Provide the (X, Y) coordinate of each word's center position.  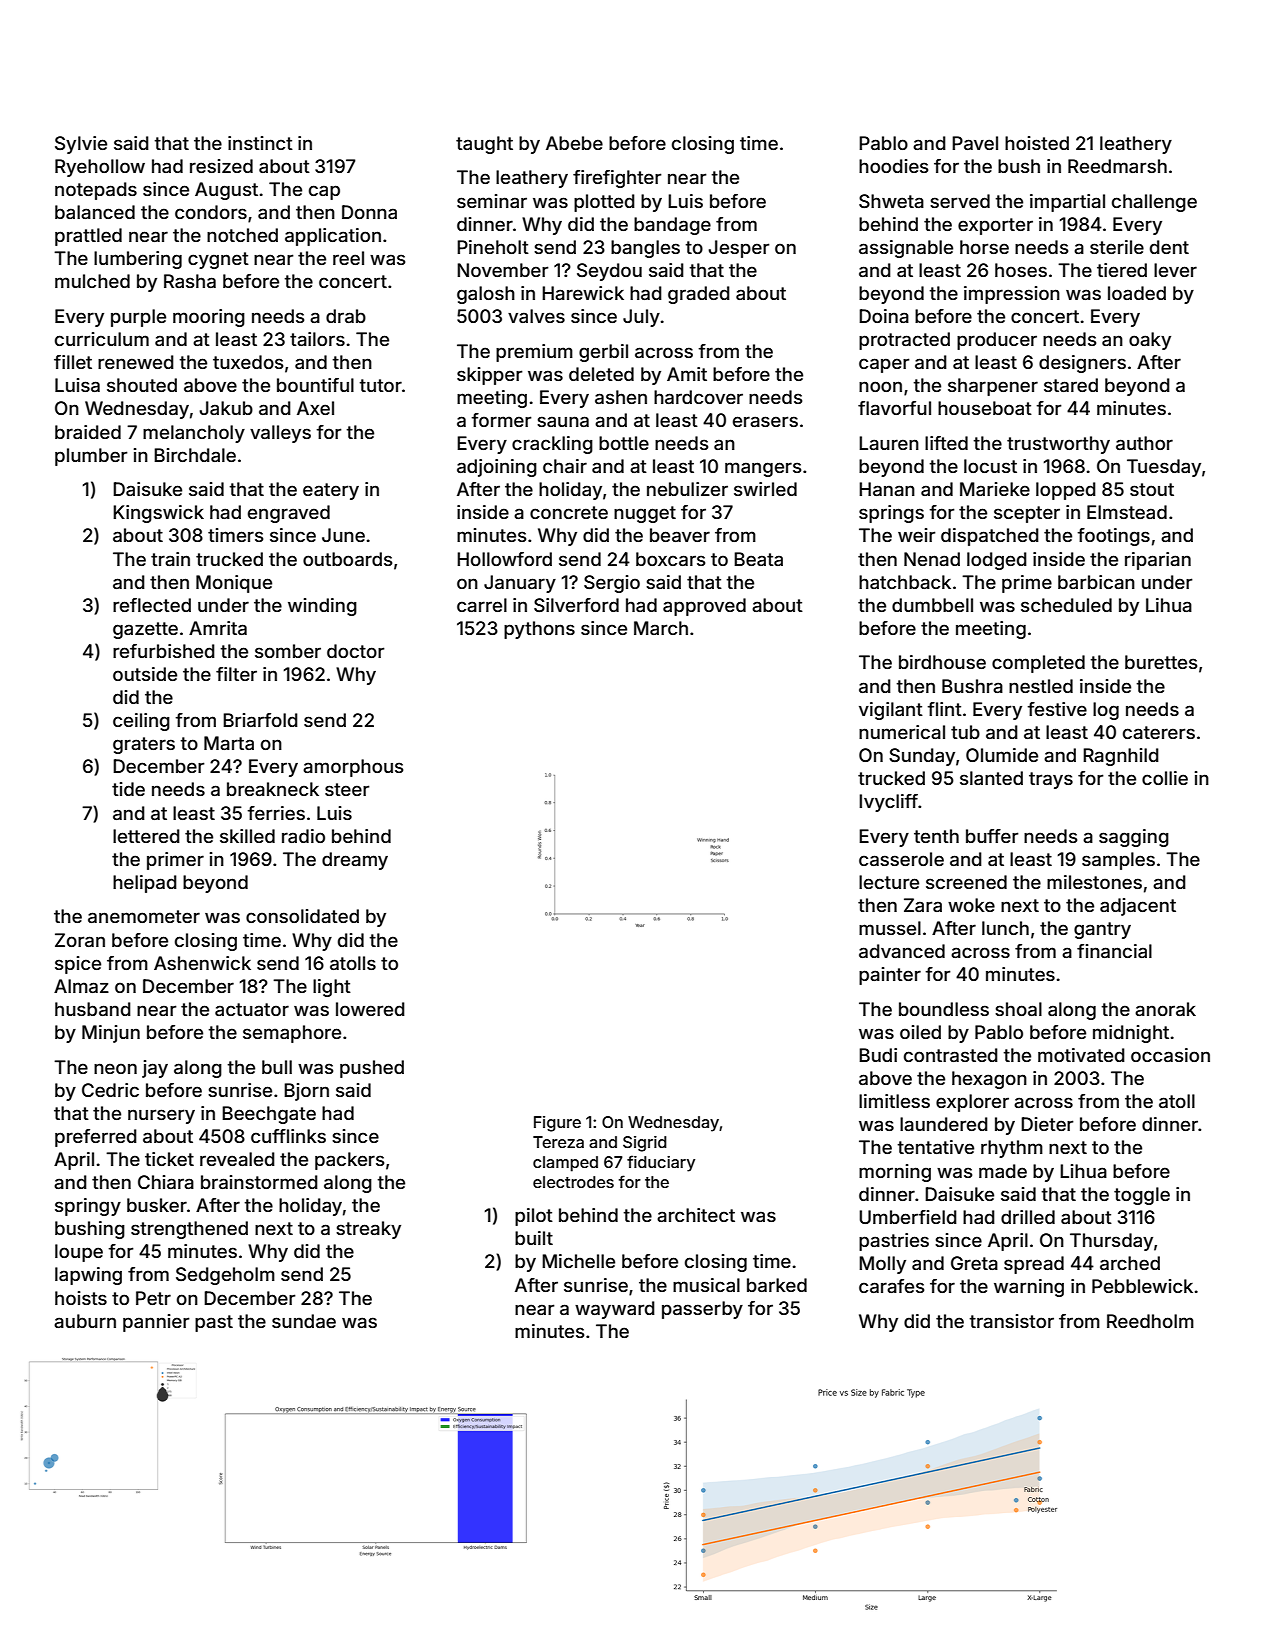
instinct (260, 143)
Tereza (558, 1142)
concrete (569, 512)
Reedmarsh (1117, 166)
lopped (1066, 491)
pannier (156, 1323)
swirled (765, 489)
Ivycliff (888, 803)
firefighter (617, 179)
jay (155, 1069)
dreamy (355, 861)
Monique (234, 584)
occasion (1170, 1055)
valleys (280, 434)
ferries (276, 813)
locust (990, 466)
